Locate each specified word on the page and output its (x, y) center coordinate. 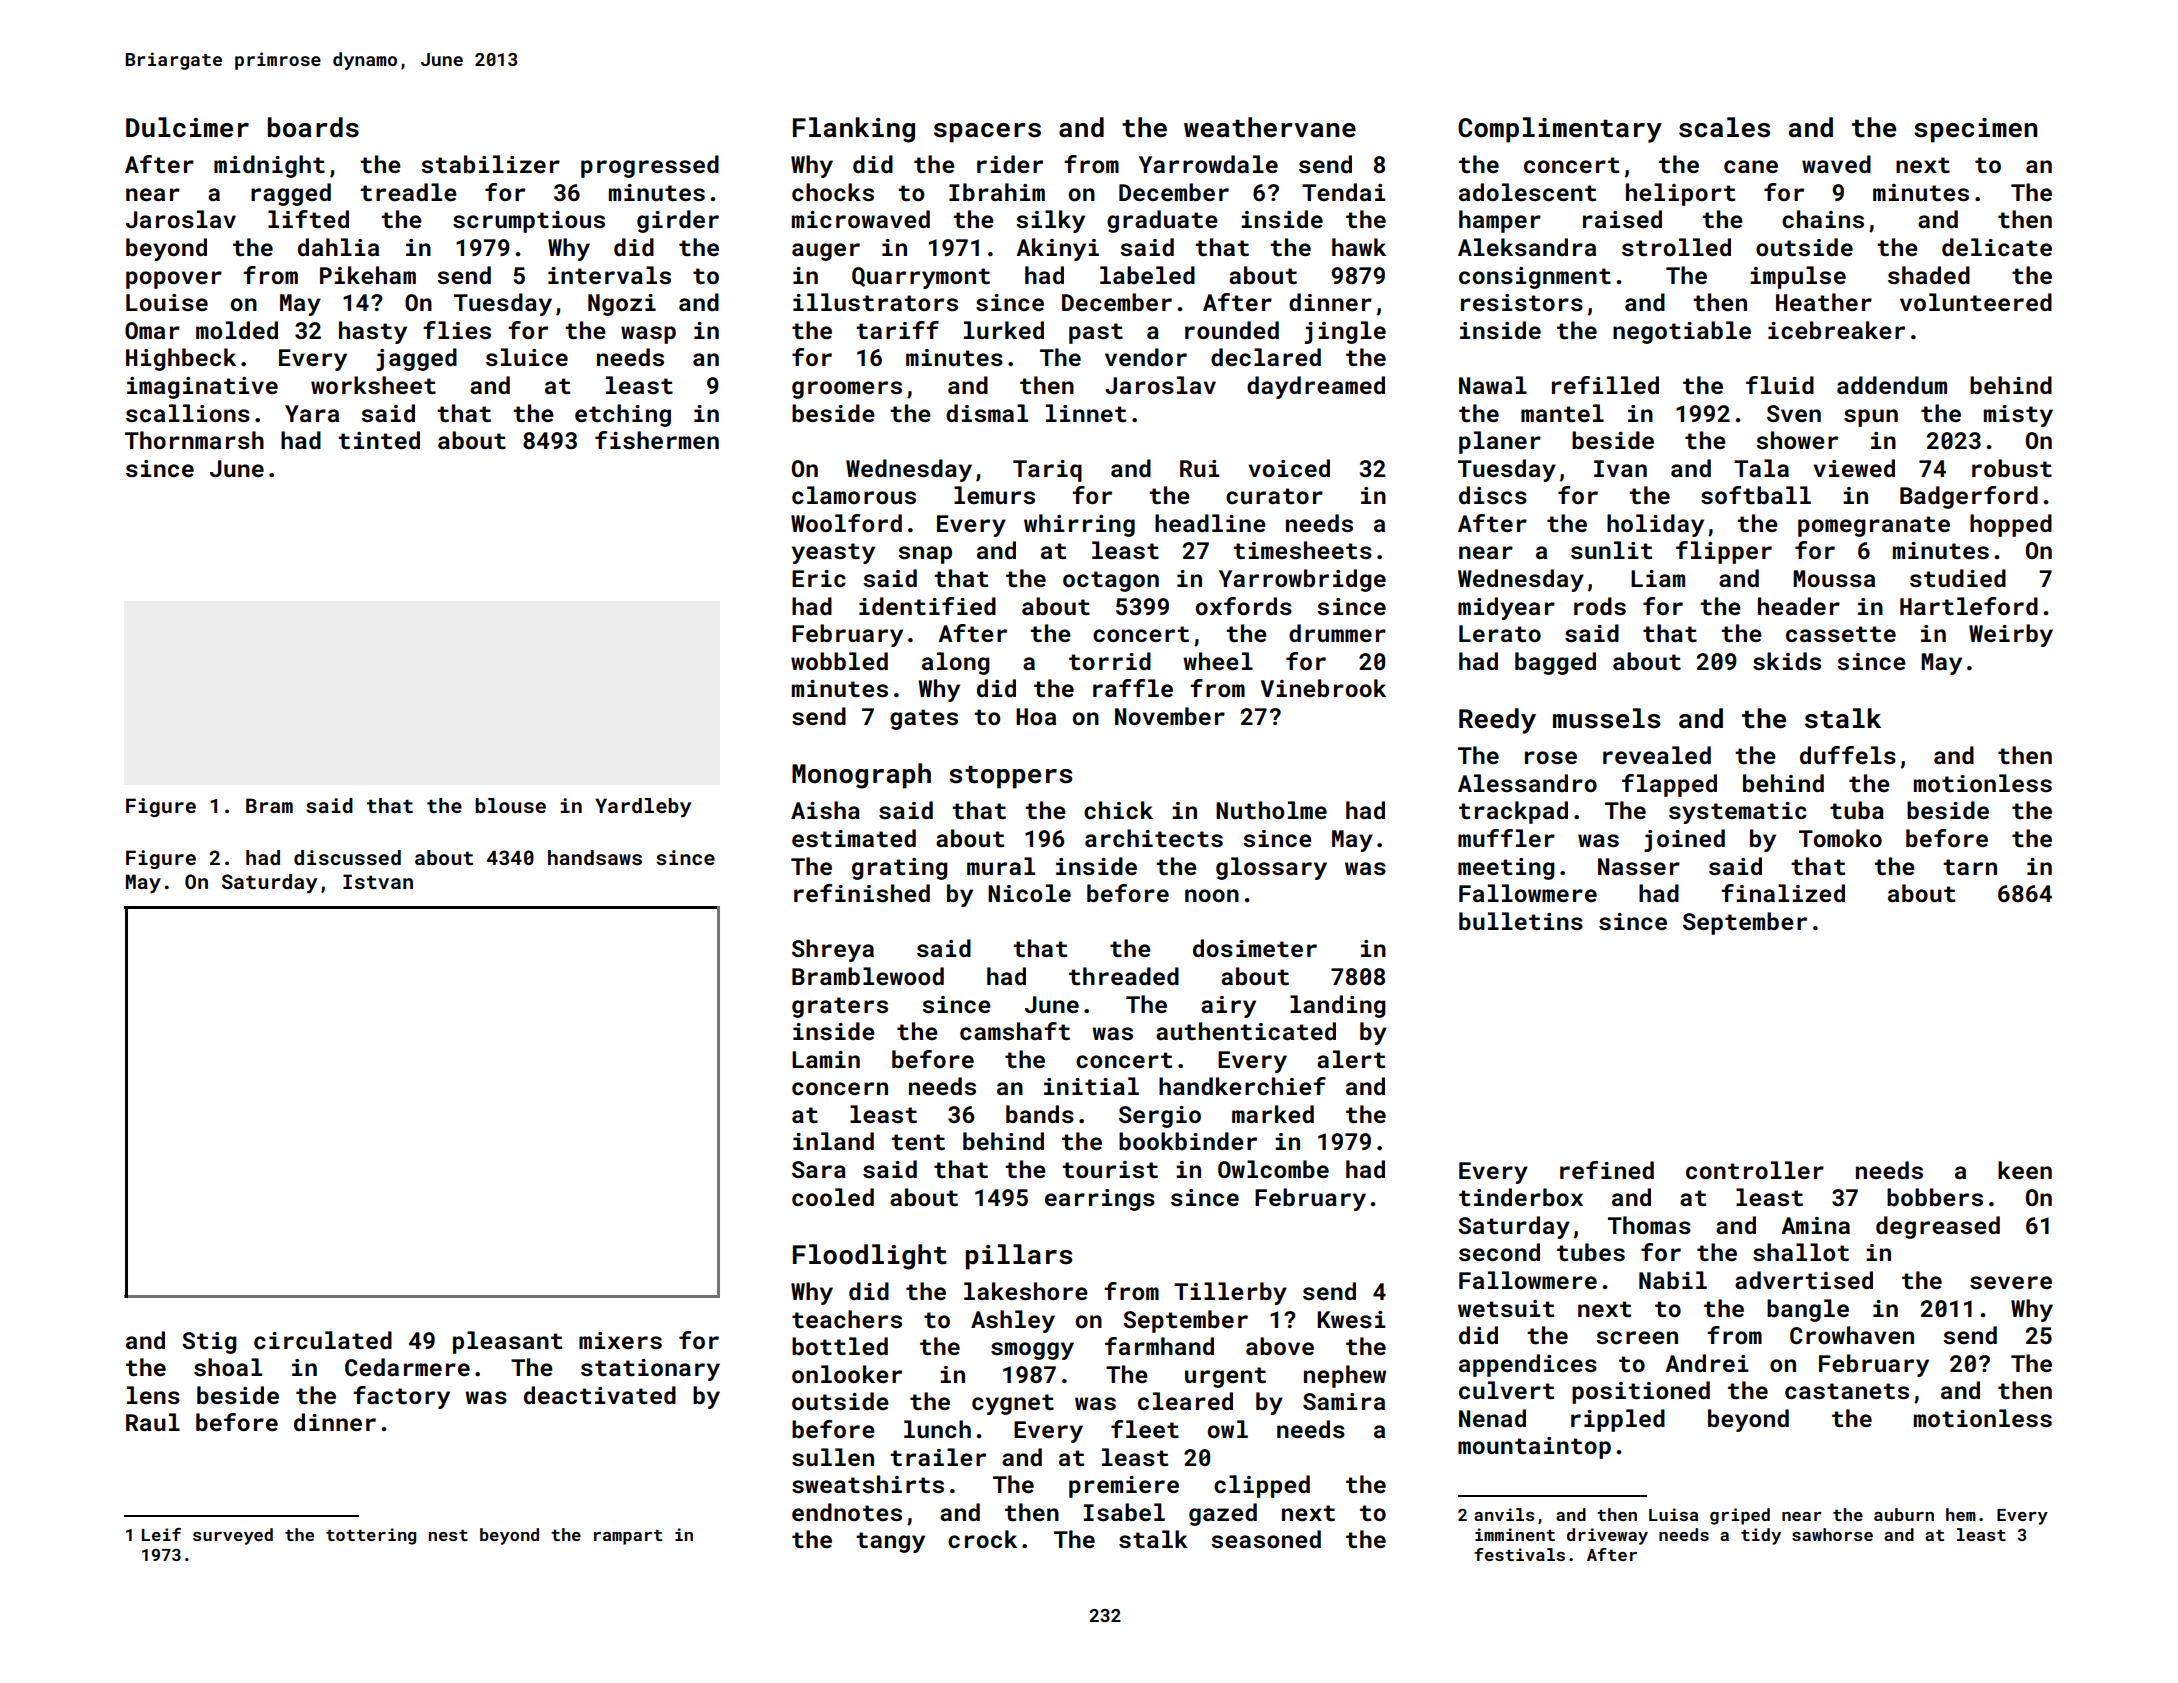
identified (927, 606)
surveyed (233, 1536)
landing (1338, 1006)
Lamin (826, 1059)
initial (1091, 1086)
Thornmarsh (194, 440)
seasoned (1266, 1539)
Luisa (1673, 1514)
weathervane (1270, 127)
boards (313, 127)
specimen (1975, 130)
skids (1787, 661)
